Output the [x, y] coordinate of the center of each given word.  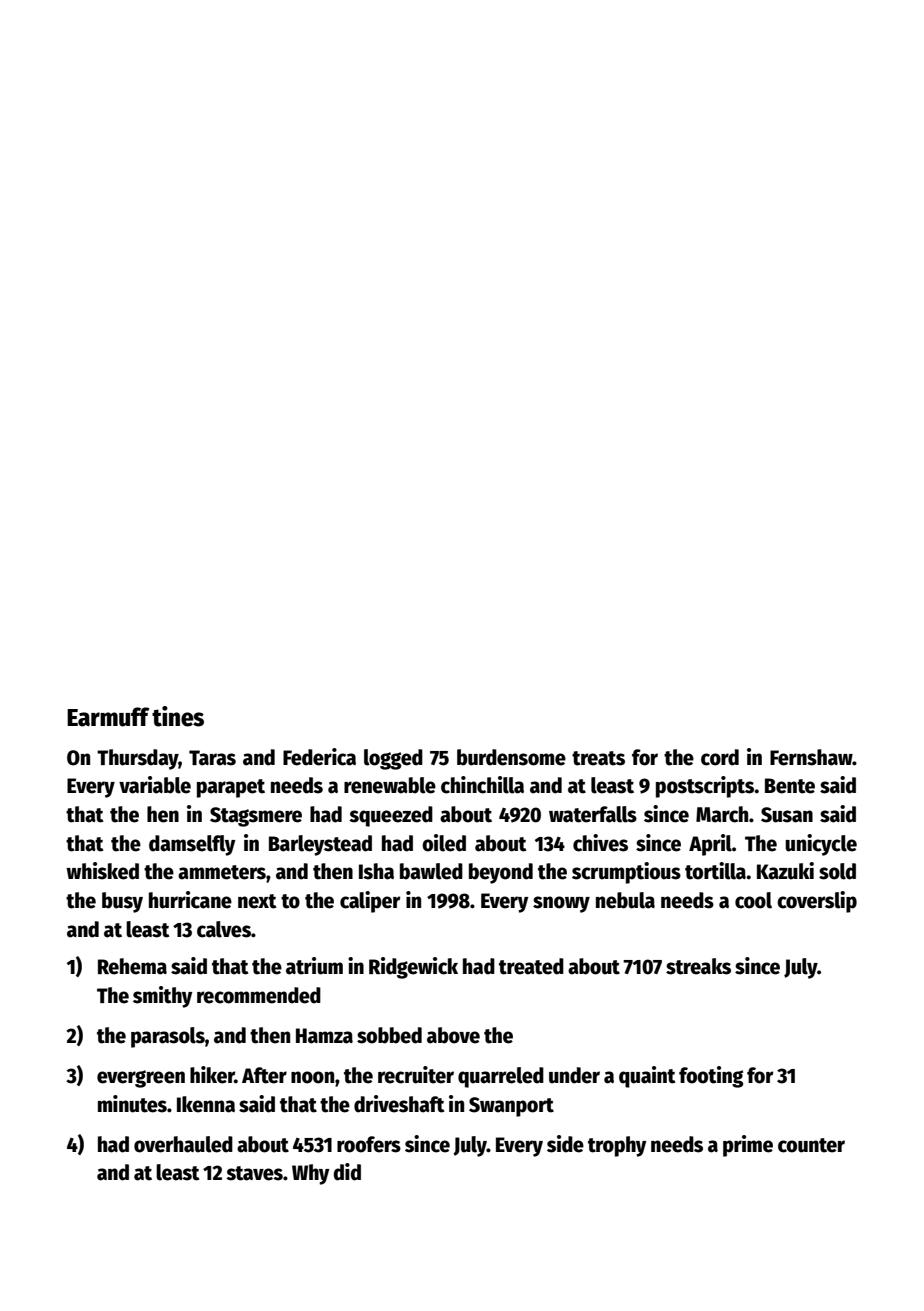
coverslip [817, 902]
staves [254, 1173]
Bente [790, 786]
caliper [370, 902]
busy [122, 902]
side [565, 1144]
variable [155, 785]
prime [748, 1146]
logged [393, 759]
